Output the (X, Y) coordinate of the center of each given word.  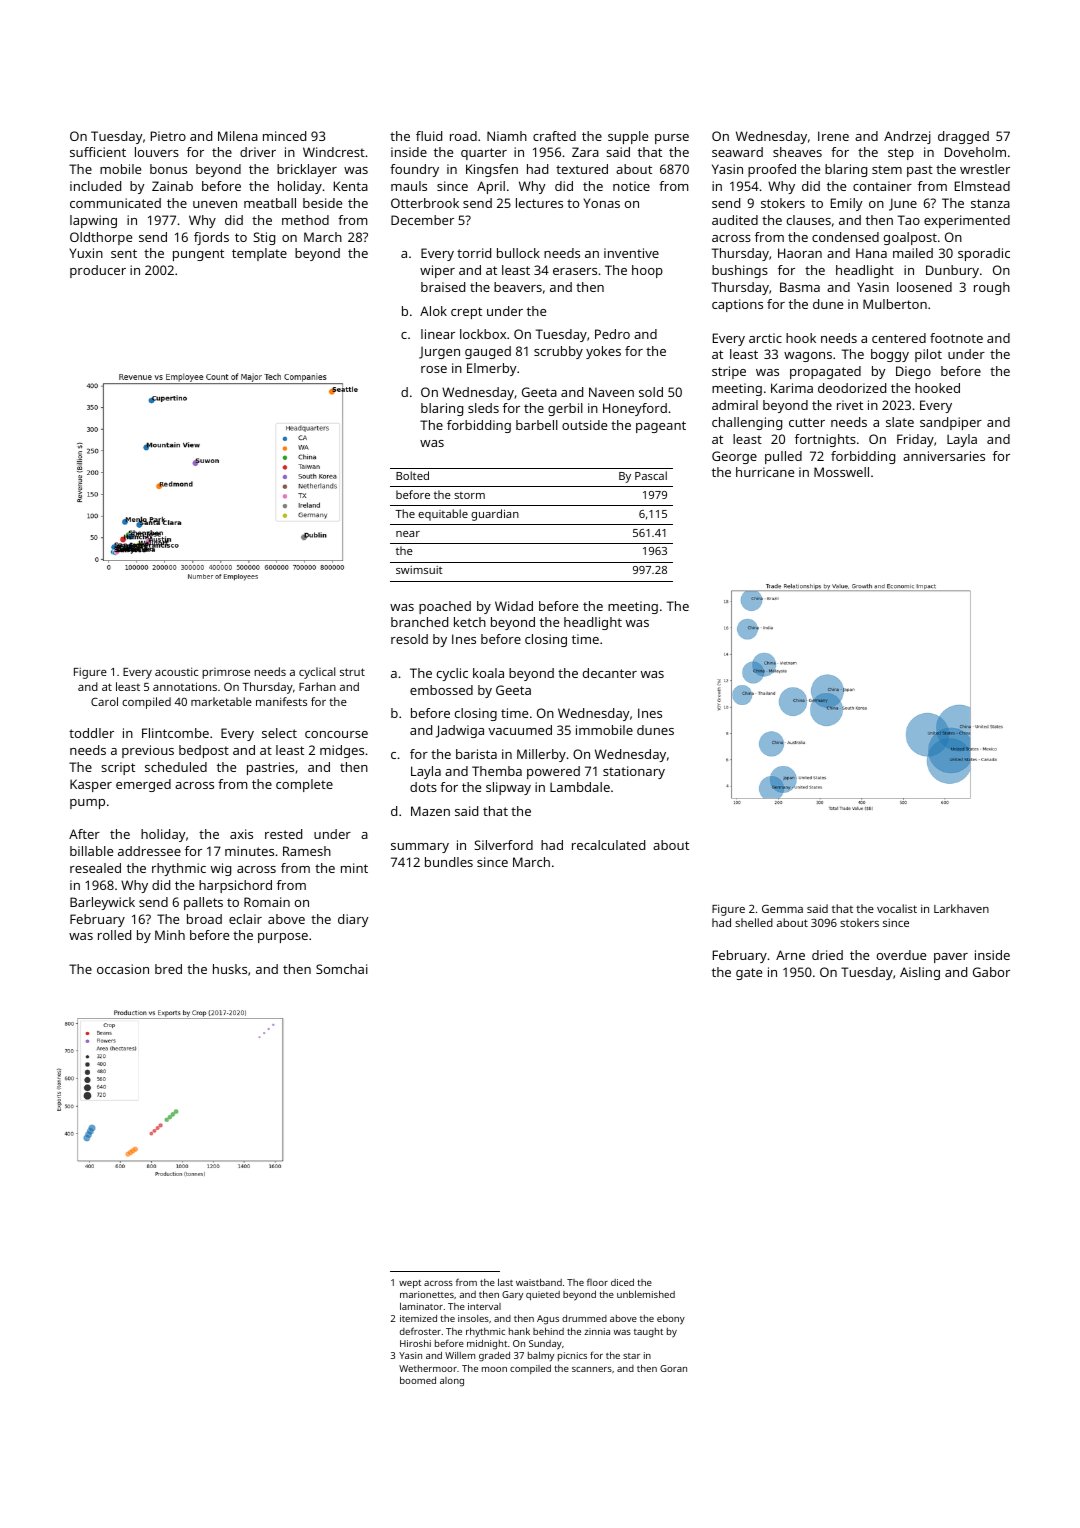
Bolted (412, 475)
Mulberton (895, 304)
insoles (473, 1318)
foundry (414, 170)
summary (420, 848)
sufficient (98, 152)
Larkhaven (961, 908)
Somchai (342, 969)
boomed (418, 1380)
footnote (956, 338)
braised (443, 287)
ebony (671, 1319)
